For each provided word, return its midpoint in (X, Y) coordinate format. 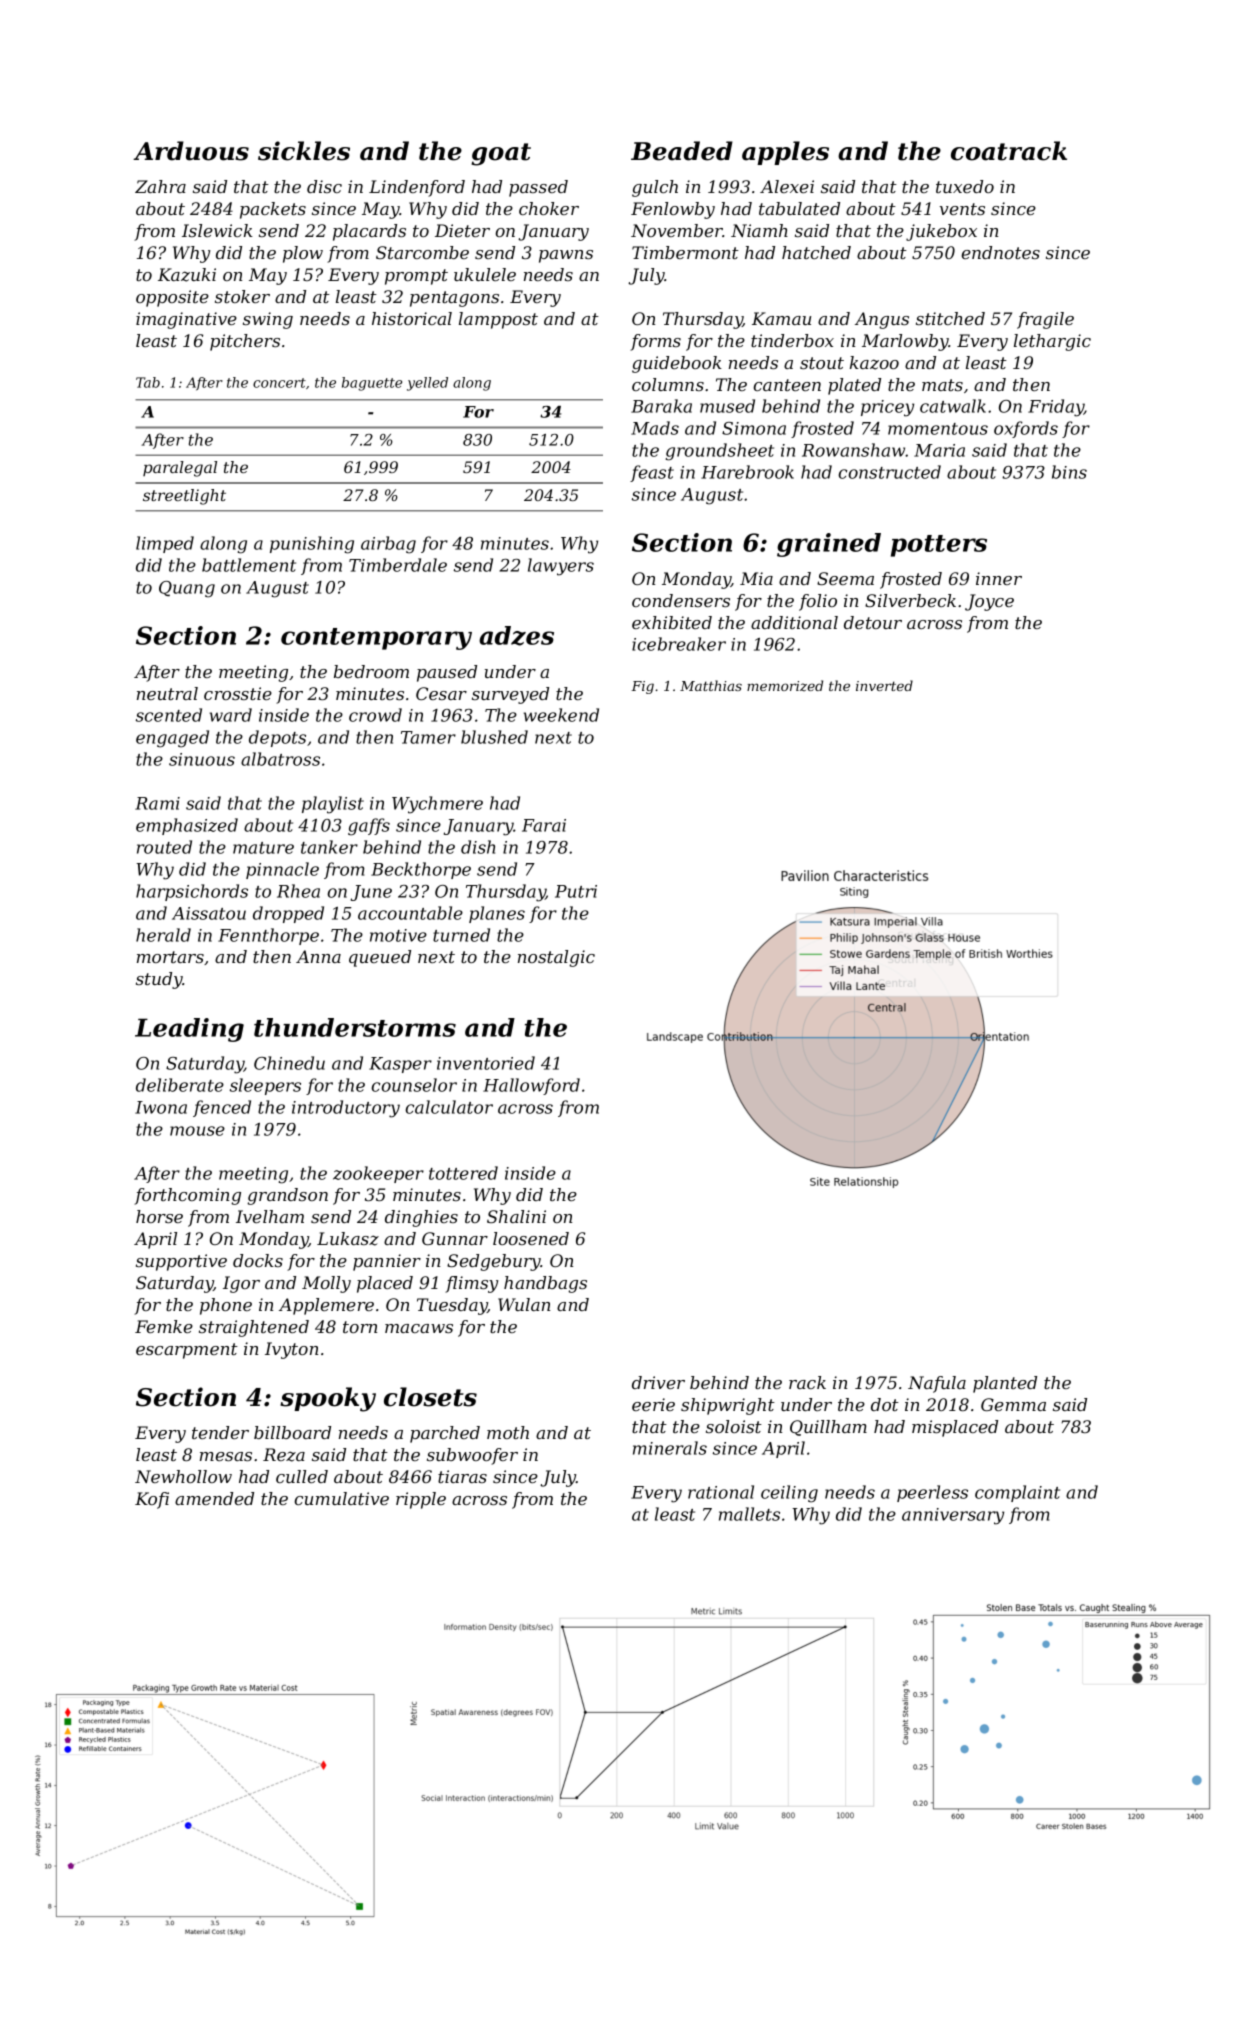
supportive (181, 1262)
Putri (576, 891)
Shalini (516, 1216)
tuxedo (965, 186)
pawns (566, 256)
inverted (884, 685)
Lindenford (417, 188)
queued (380, 958)
